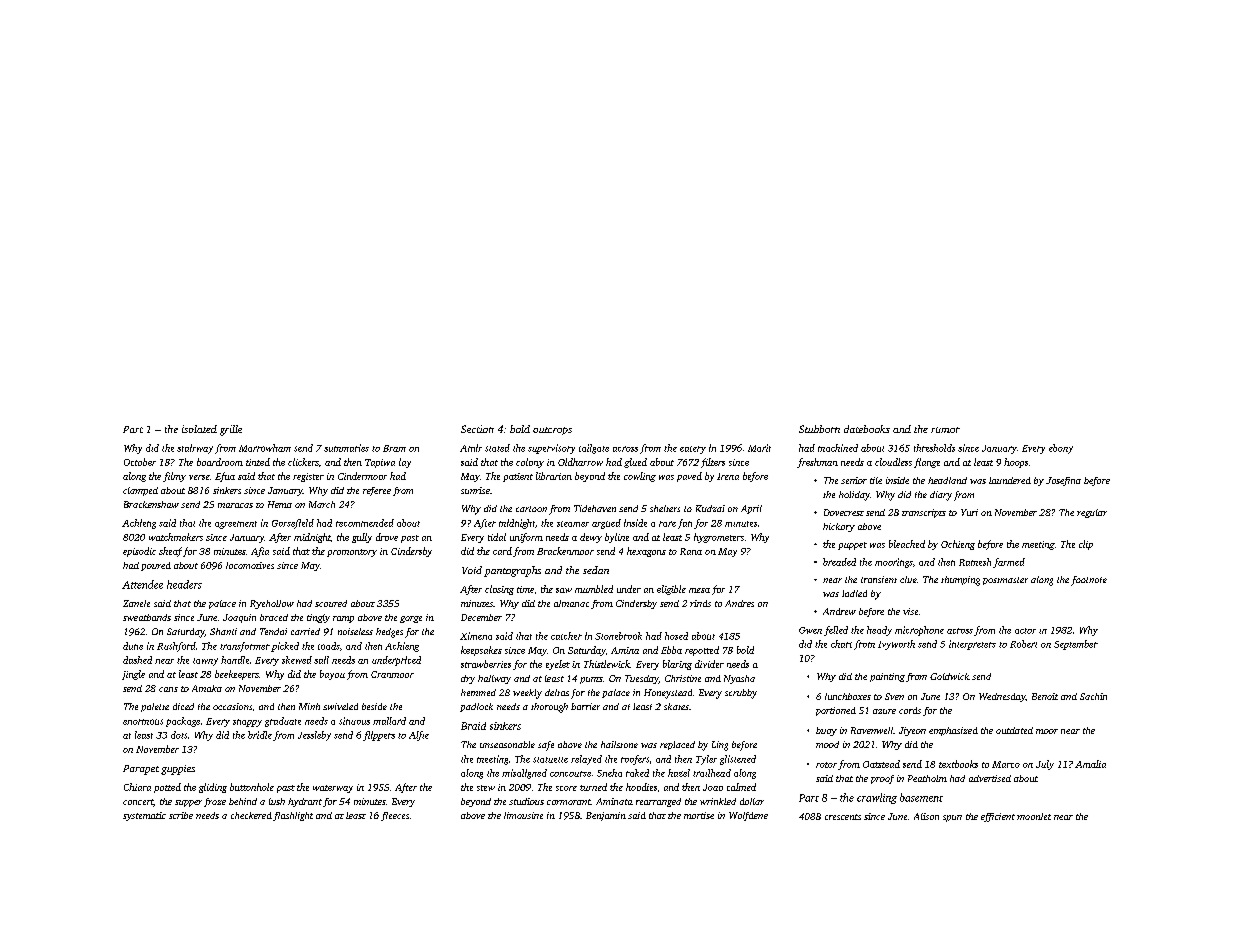  Describe the element at coordinates (272, 604) in the document. I see `Ryehollow` at that location.
